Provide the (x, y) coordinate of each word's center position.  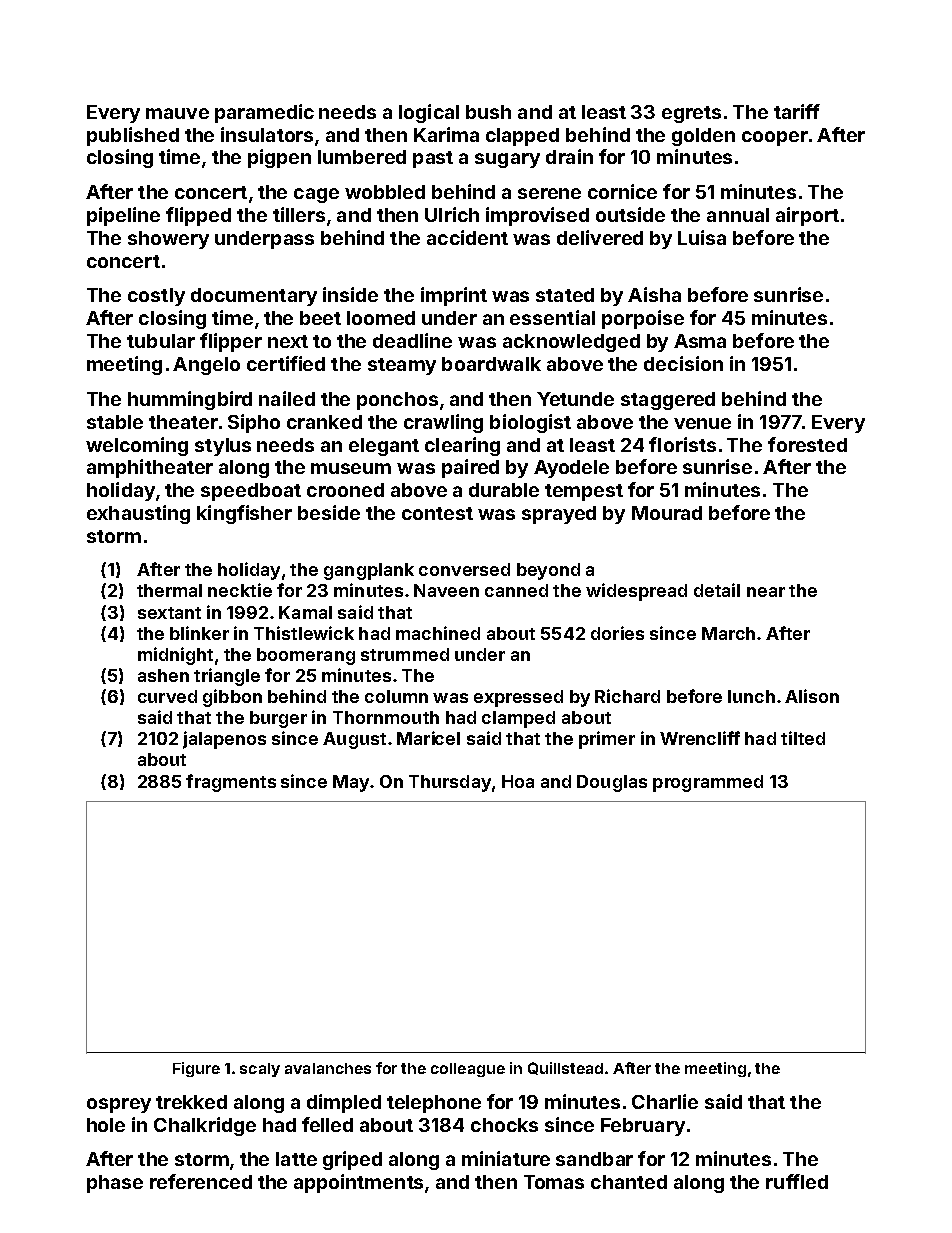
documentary (254, 297)
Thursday (450, 783)
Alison (812, 696)
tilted (803, 738)
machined (438, 633)
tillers (299, 214)
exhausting (138, 514)
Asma (700, 341)
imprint (454, 296)
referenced (201, 1181)
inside (350, 294)
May (351, 783)
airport (807, 216)
